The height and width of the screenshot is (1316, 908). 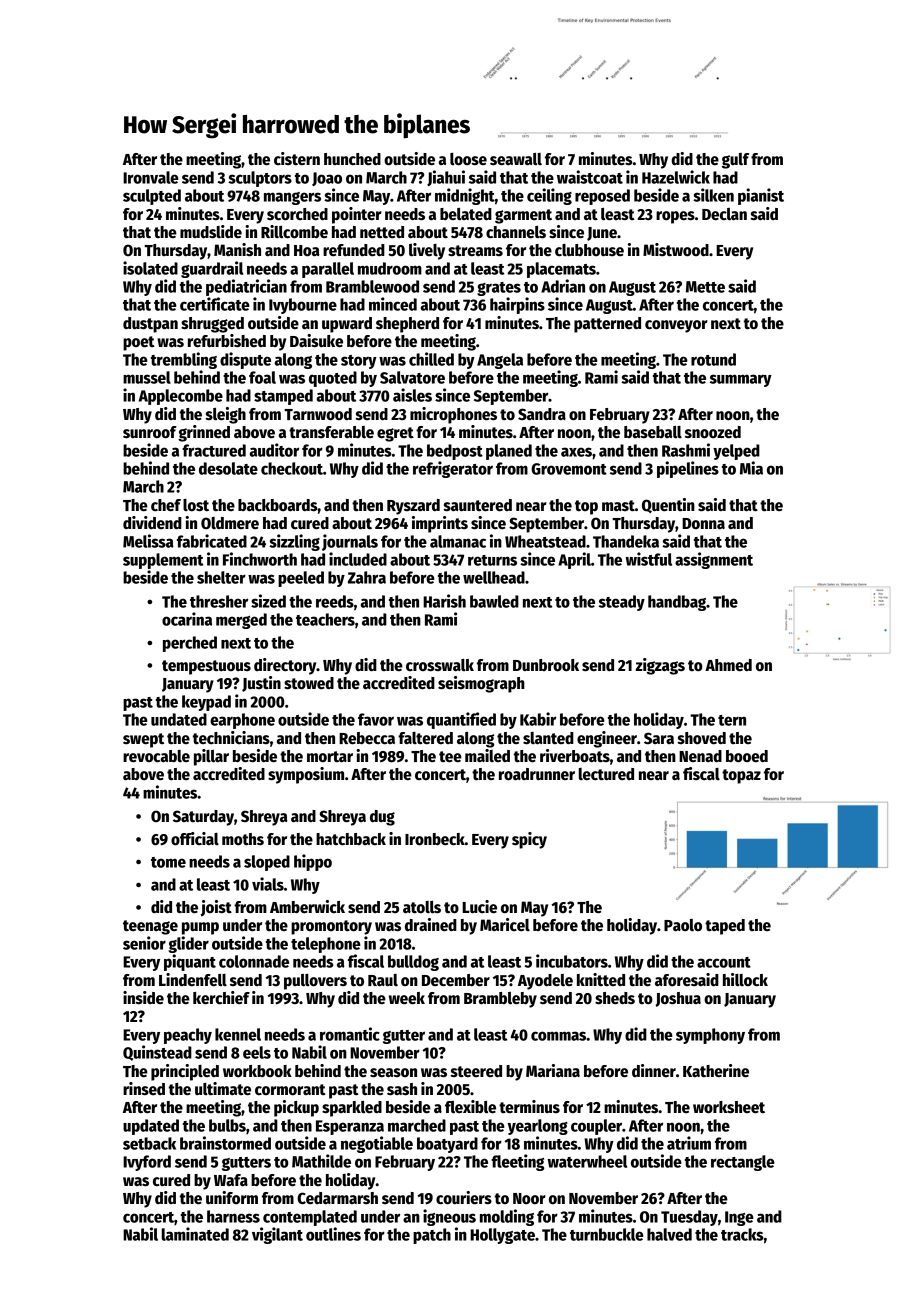 I want to click on Salvatore, so click(x=412, y=377).
